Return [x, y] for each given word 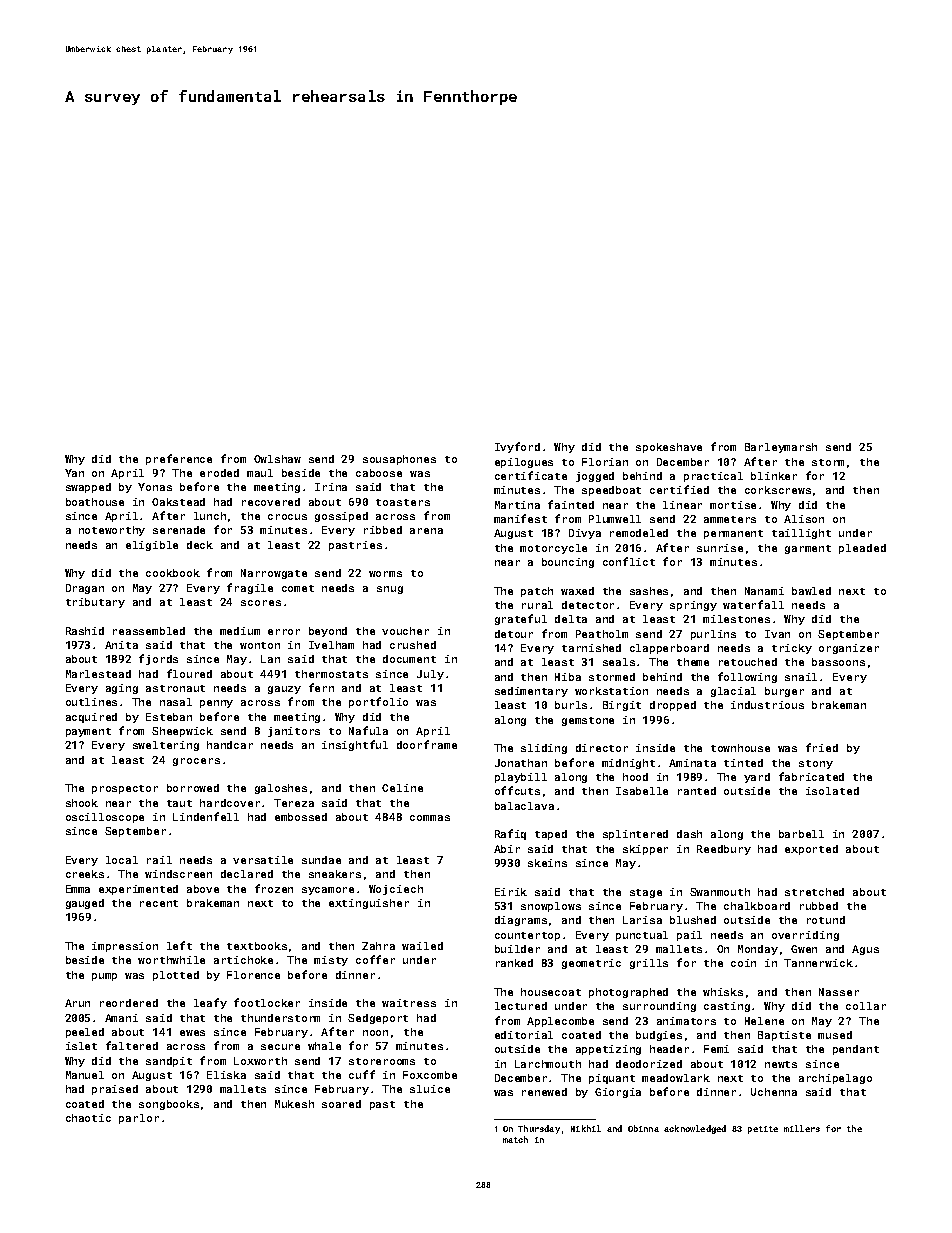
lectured [521, 1006]
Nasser [839, 992]
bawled [811, 591]
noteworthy [112, 531]
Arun [77, 1003]
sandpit [169, 1062]
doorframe [427, 744]
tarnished [591, 648]
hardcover [230, 803]
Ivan [777, 634]
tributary [95, 603]
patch [537, 592]
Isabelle [642, 791]
